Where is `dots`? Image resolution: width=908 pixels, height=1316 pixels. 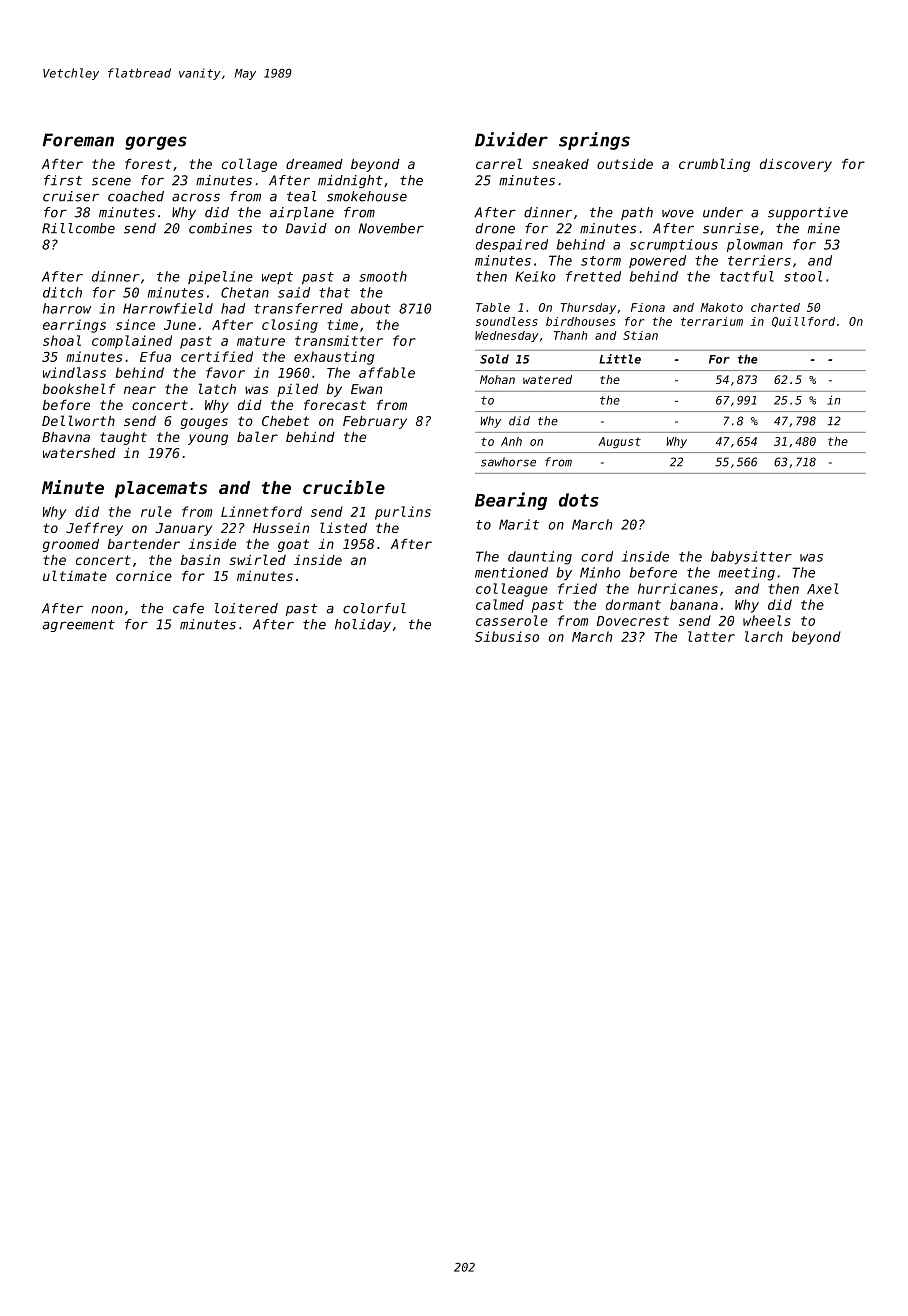 dots is located at coordinates (579, 500).
